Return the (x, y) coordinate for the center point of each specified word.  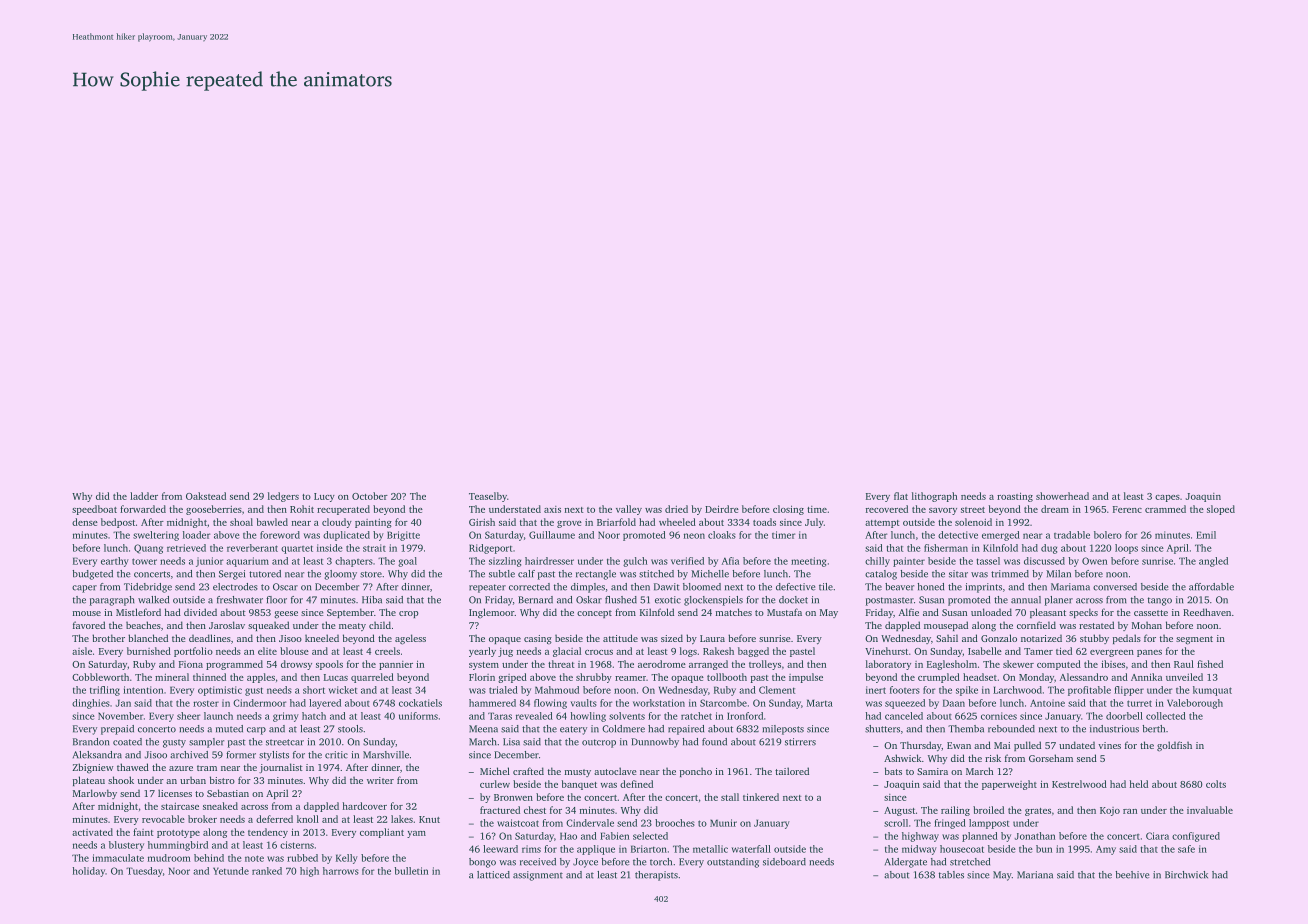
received (538, 862)
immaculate (118, 858)
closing (788, 510)
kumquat (1212, 691)
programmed (234, 665)
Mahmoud (557, 690)
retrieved (186, 548)
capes (1167, 498)
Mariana (1035, 875)
